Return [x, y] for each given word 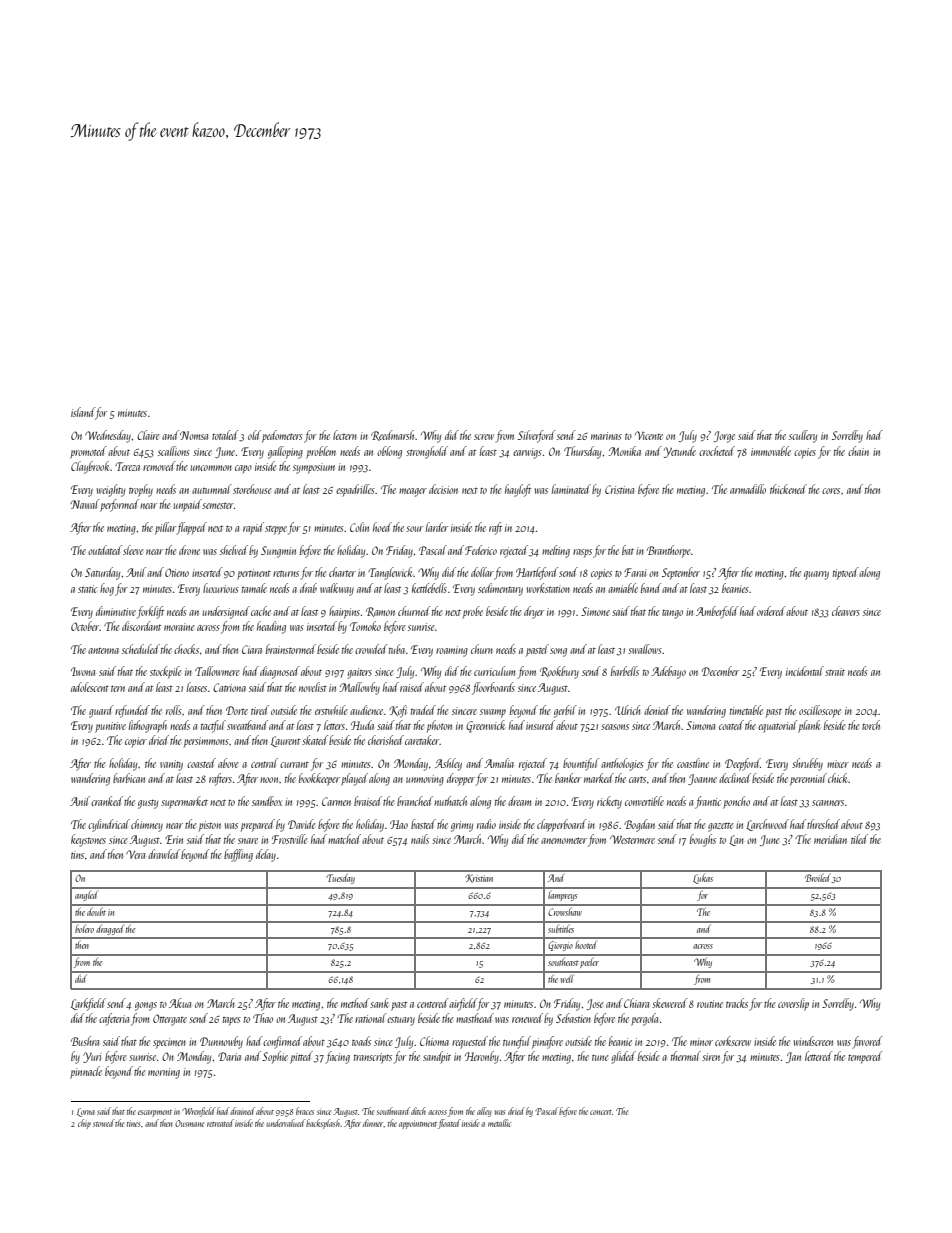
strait [835, 672]
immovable [771, 451]
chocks [186, 649]
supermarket [184, 802]
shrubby [807, 764]
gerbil [565, 711]
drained [242, 1111]
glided [624, 1057]
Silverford [537, 436]
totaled [225, 435]
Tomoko [365, 626]
